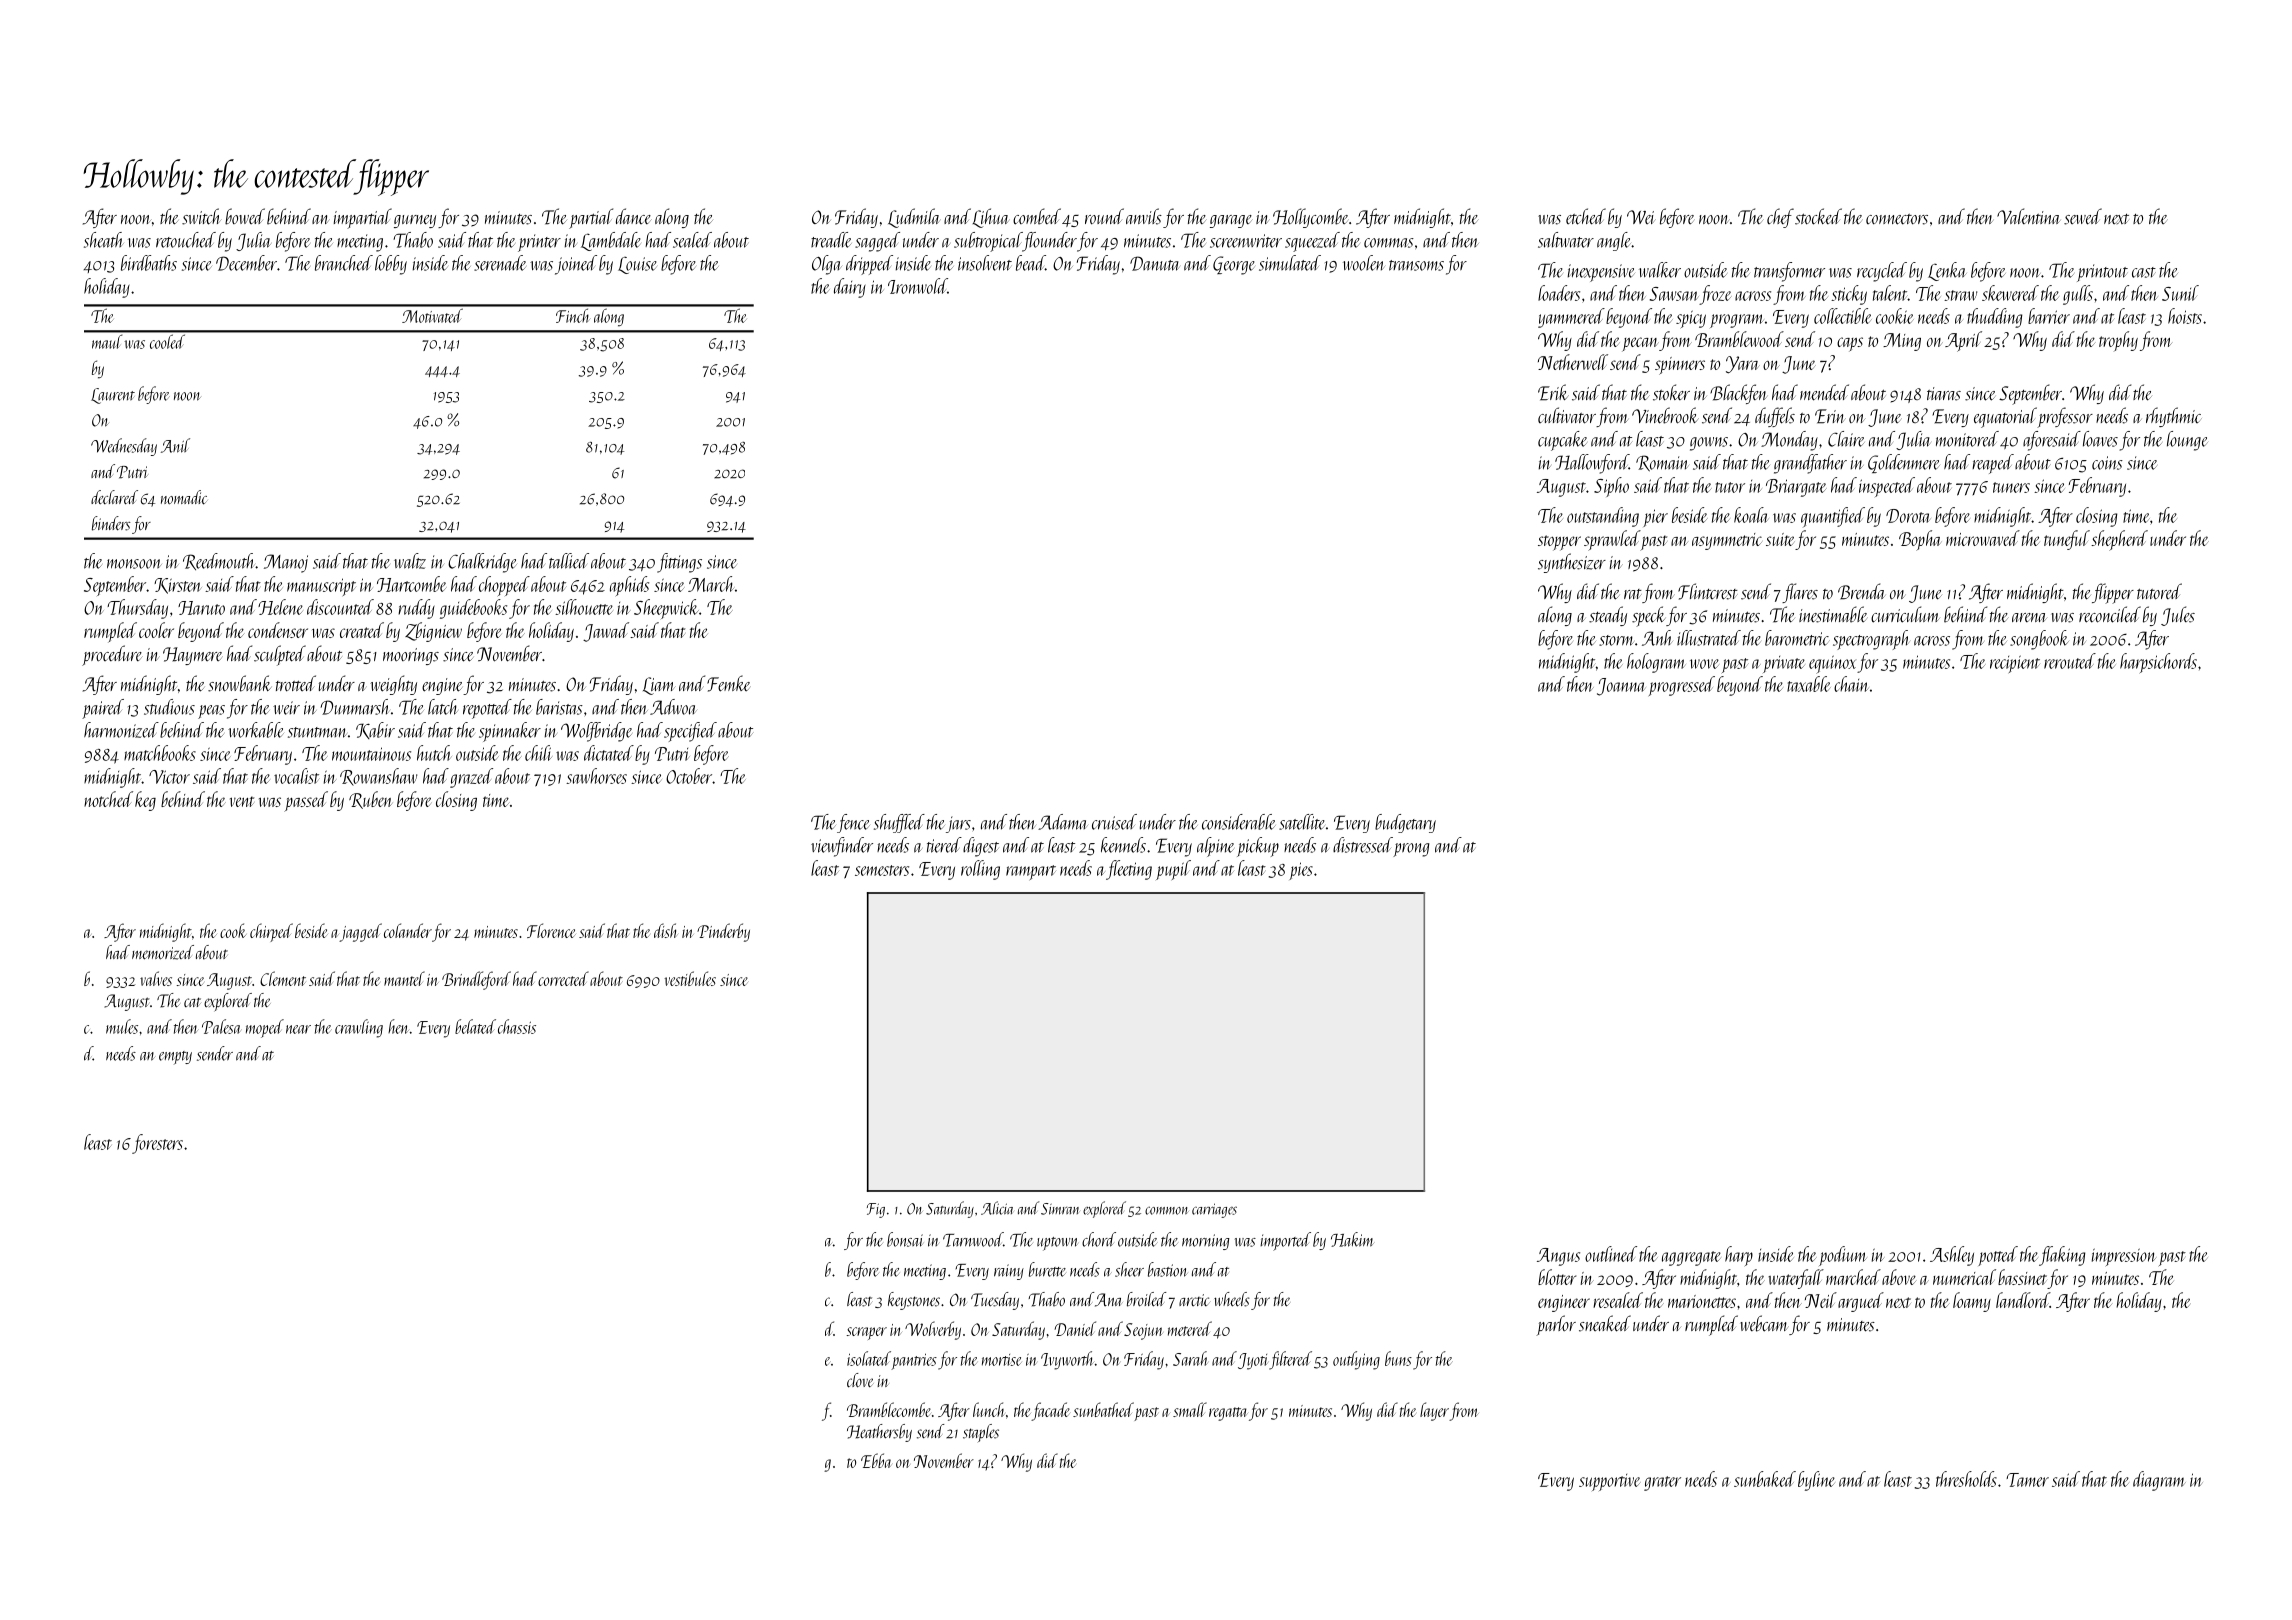 The height and width of the screenshot is (1620, 2292). Describe the element at coordinates (2124, 1257) in the screenshot. I see `impression` at that location.
